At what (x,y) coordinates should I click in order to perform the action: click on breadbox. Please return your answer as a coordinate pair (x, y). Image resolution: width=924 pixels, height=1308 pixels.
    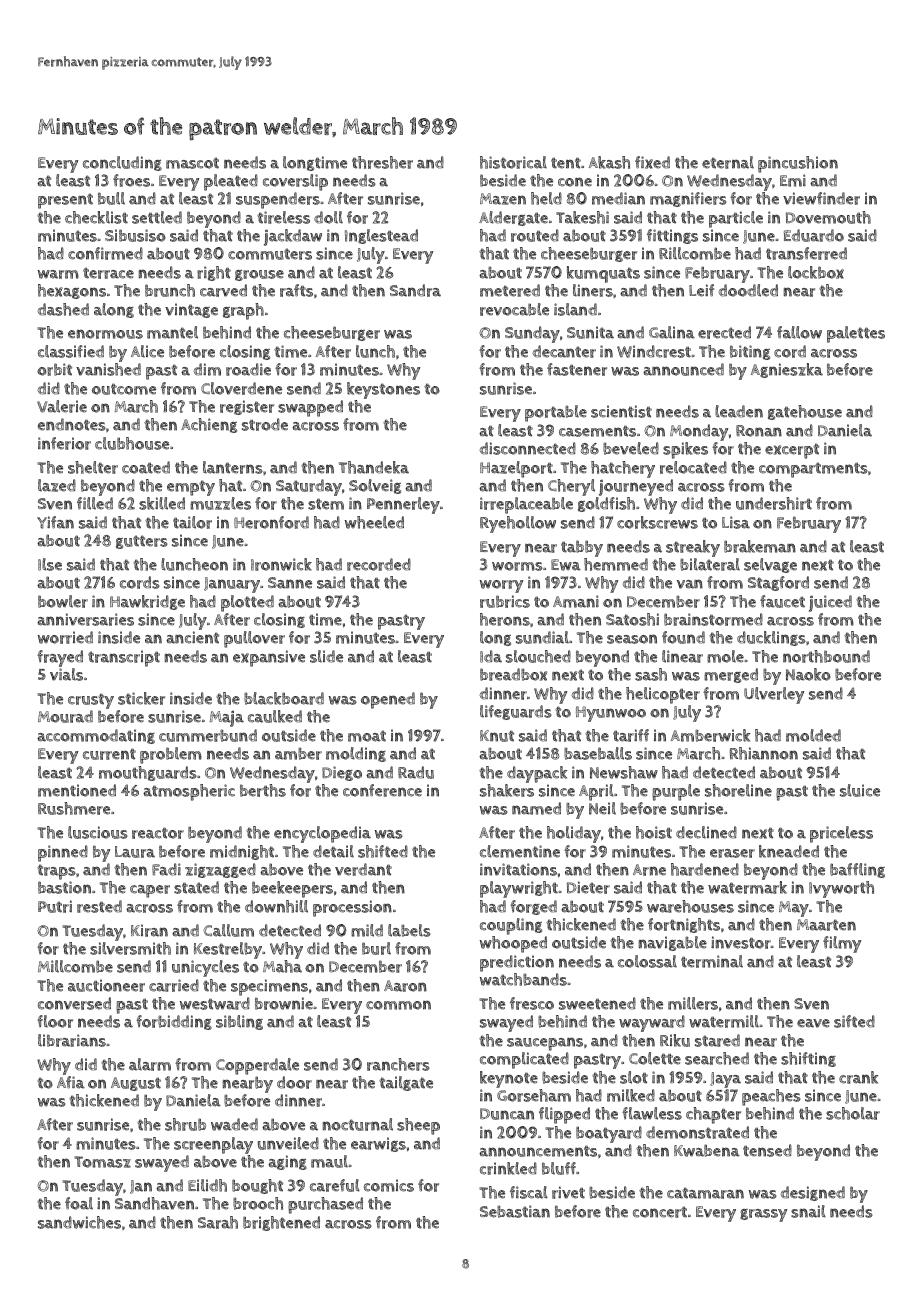
    Looking at the image, I should click on (513, 674).
